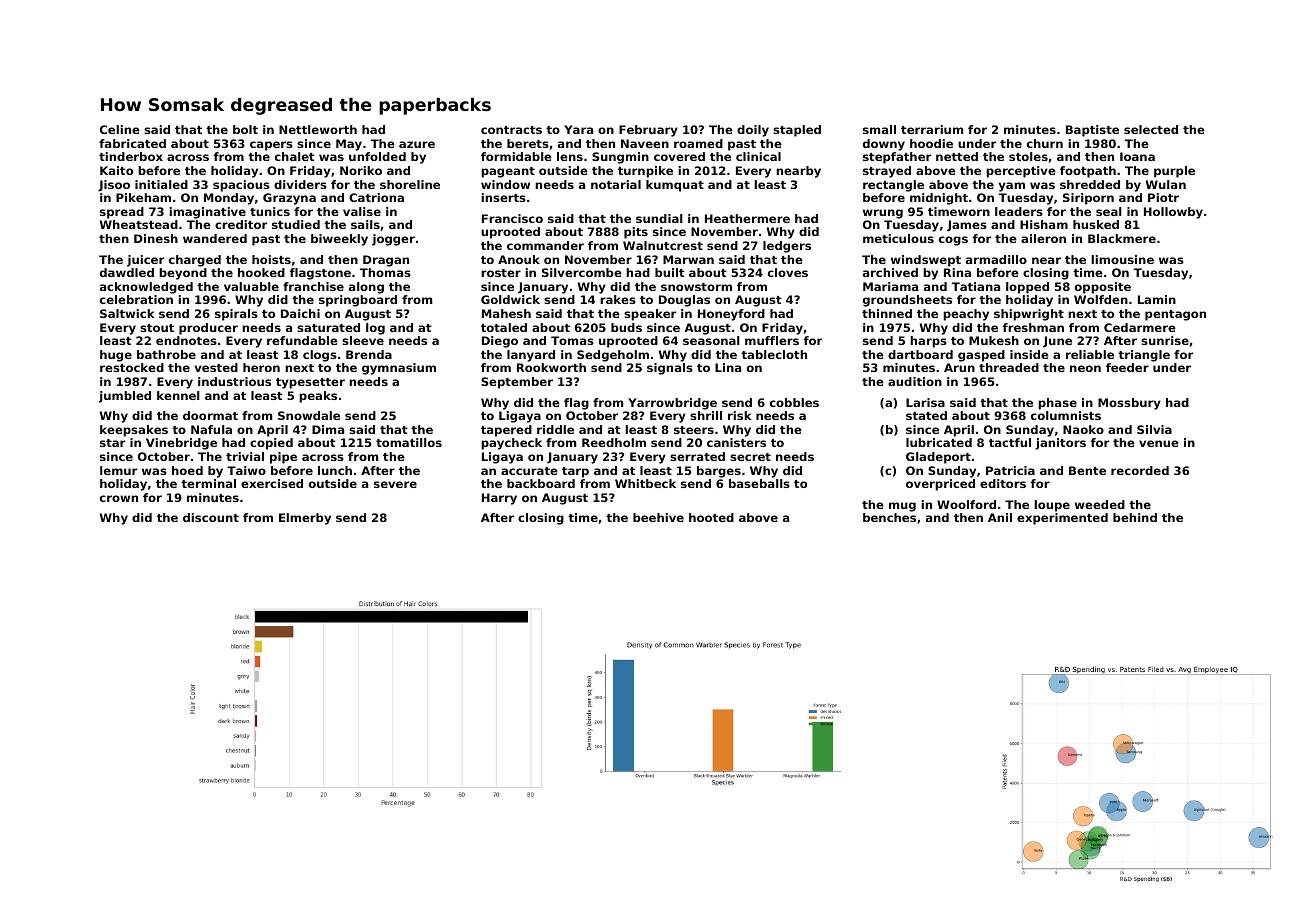 This screenshot has height=924, width=1308. I want to click on Yarrowbridge, so click(672, 404).
